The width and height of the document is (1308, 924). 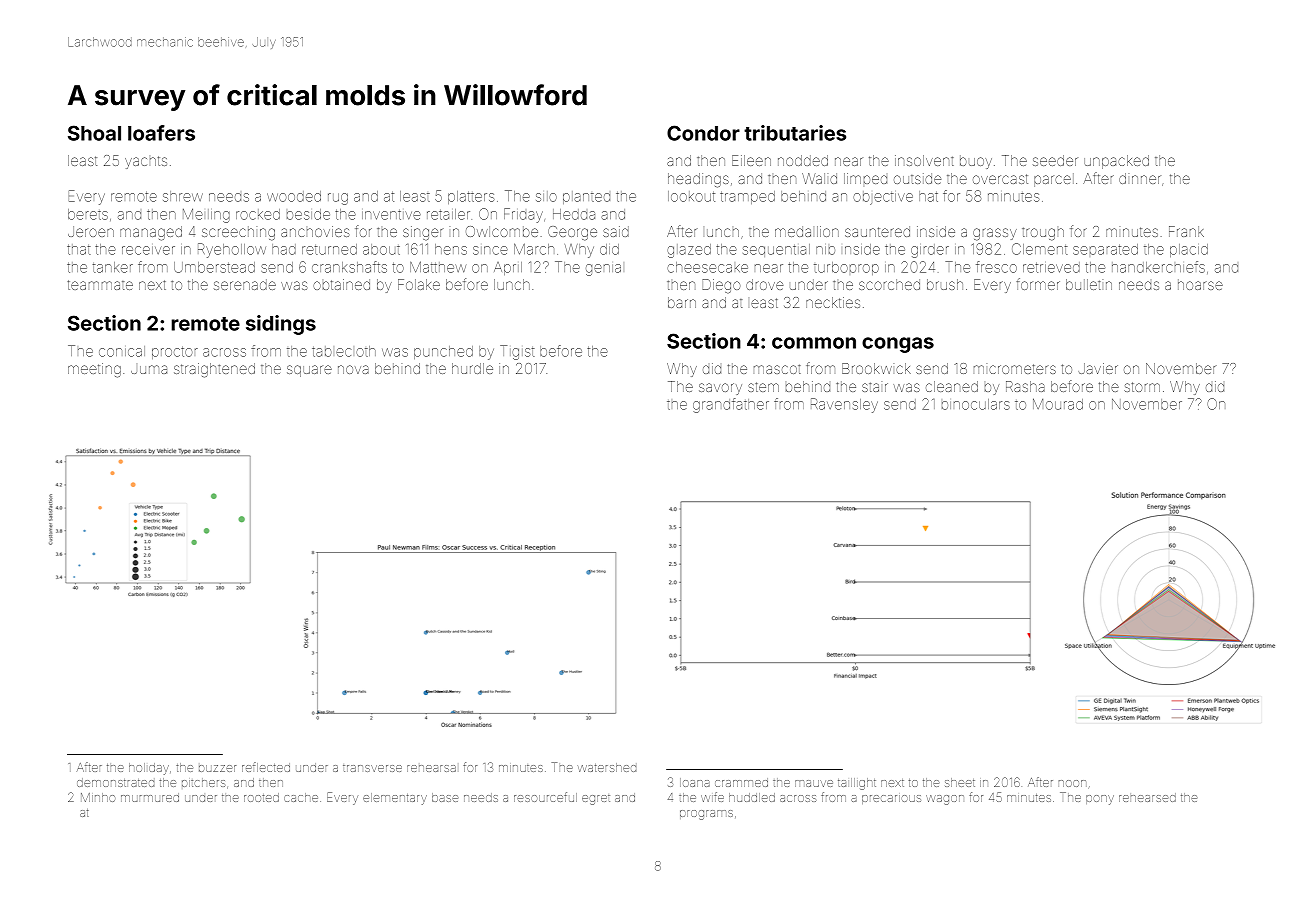 I want to click on square, so click(x=309, y=371).
